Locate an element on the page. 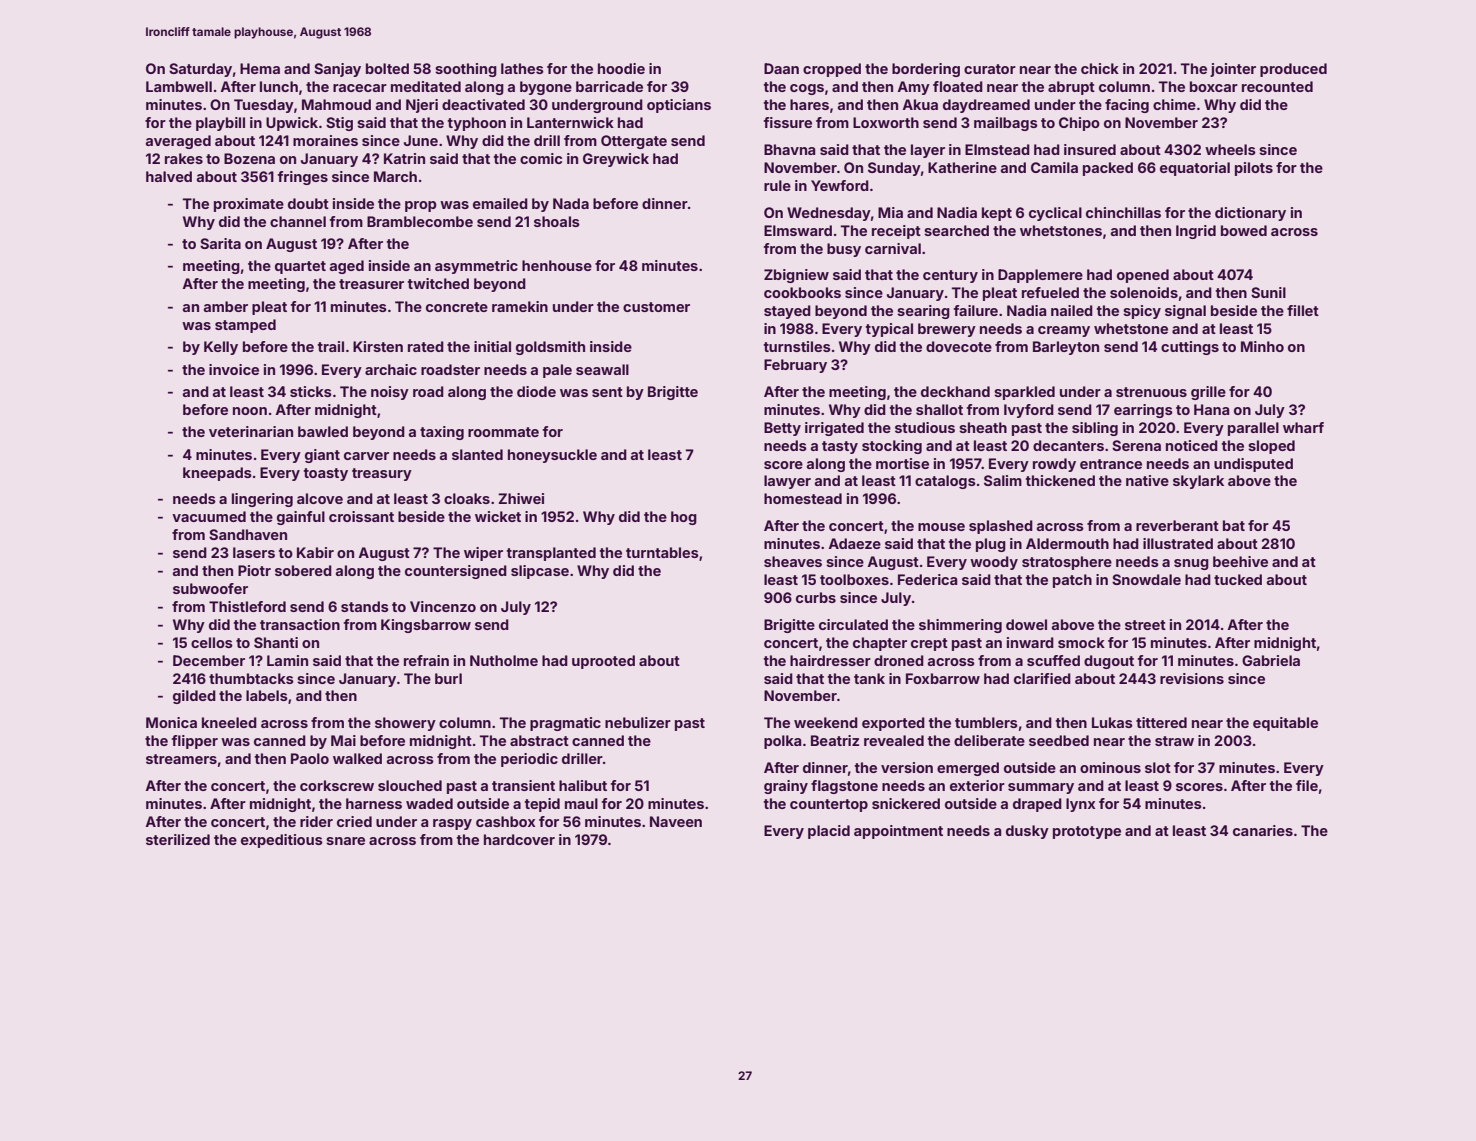 The width and height of the image is (1476, 1141). chick is located at coordinates (1100, 68).
